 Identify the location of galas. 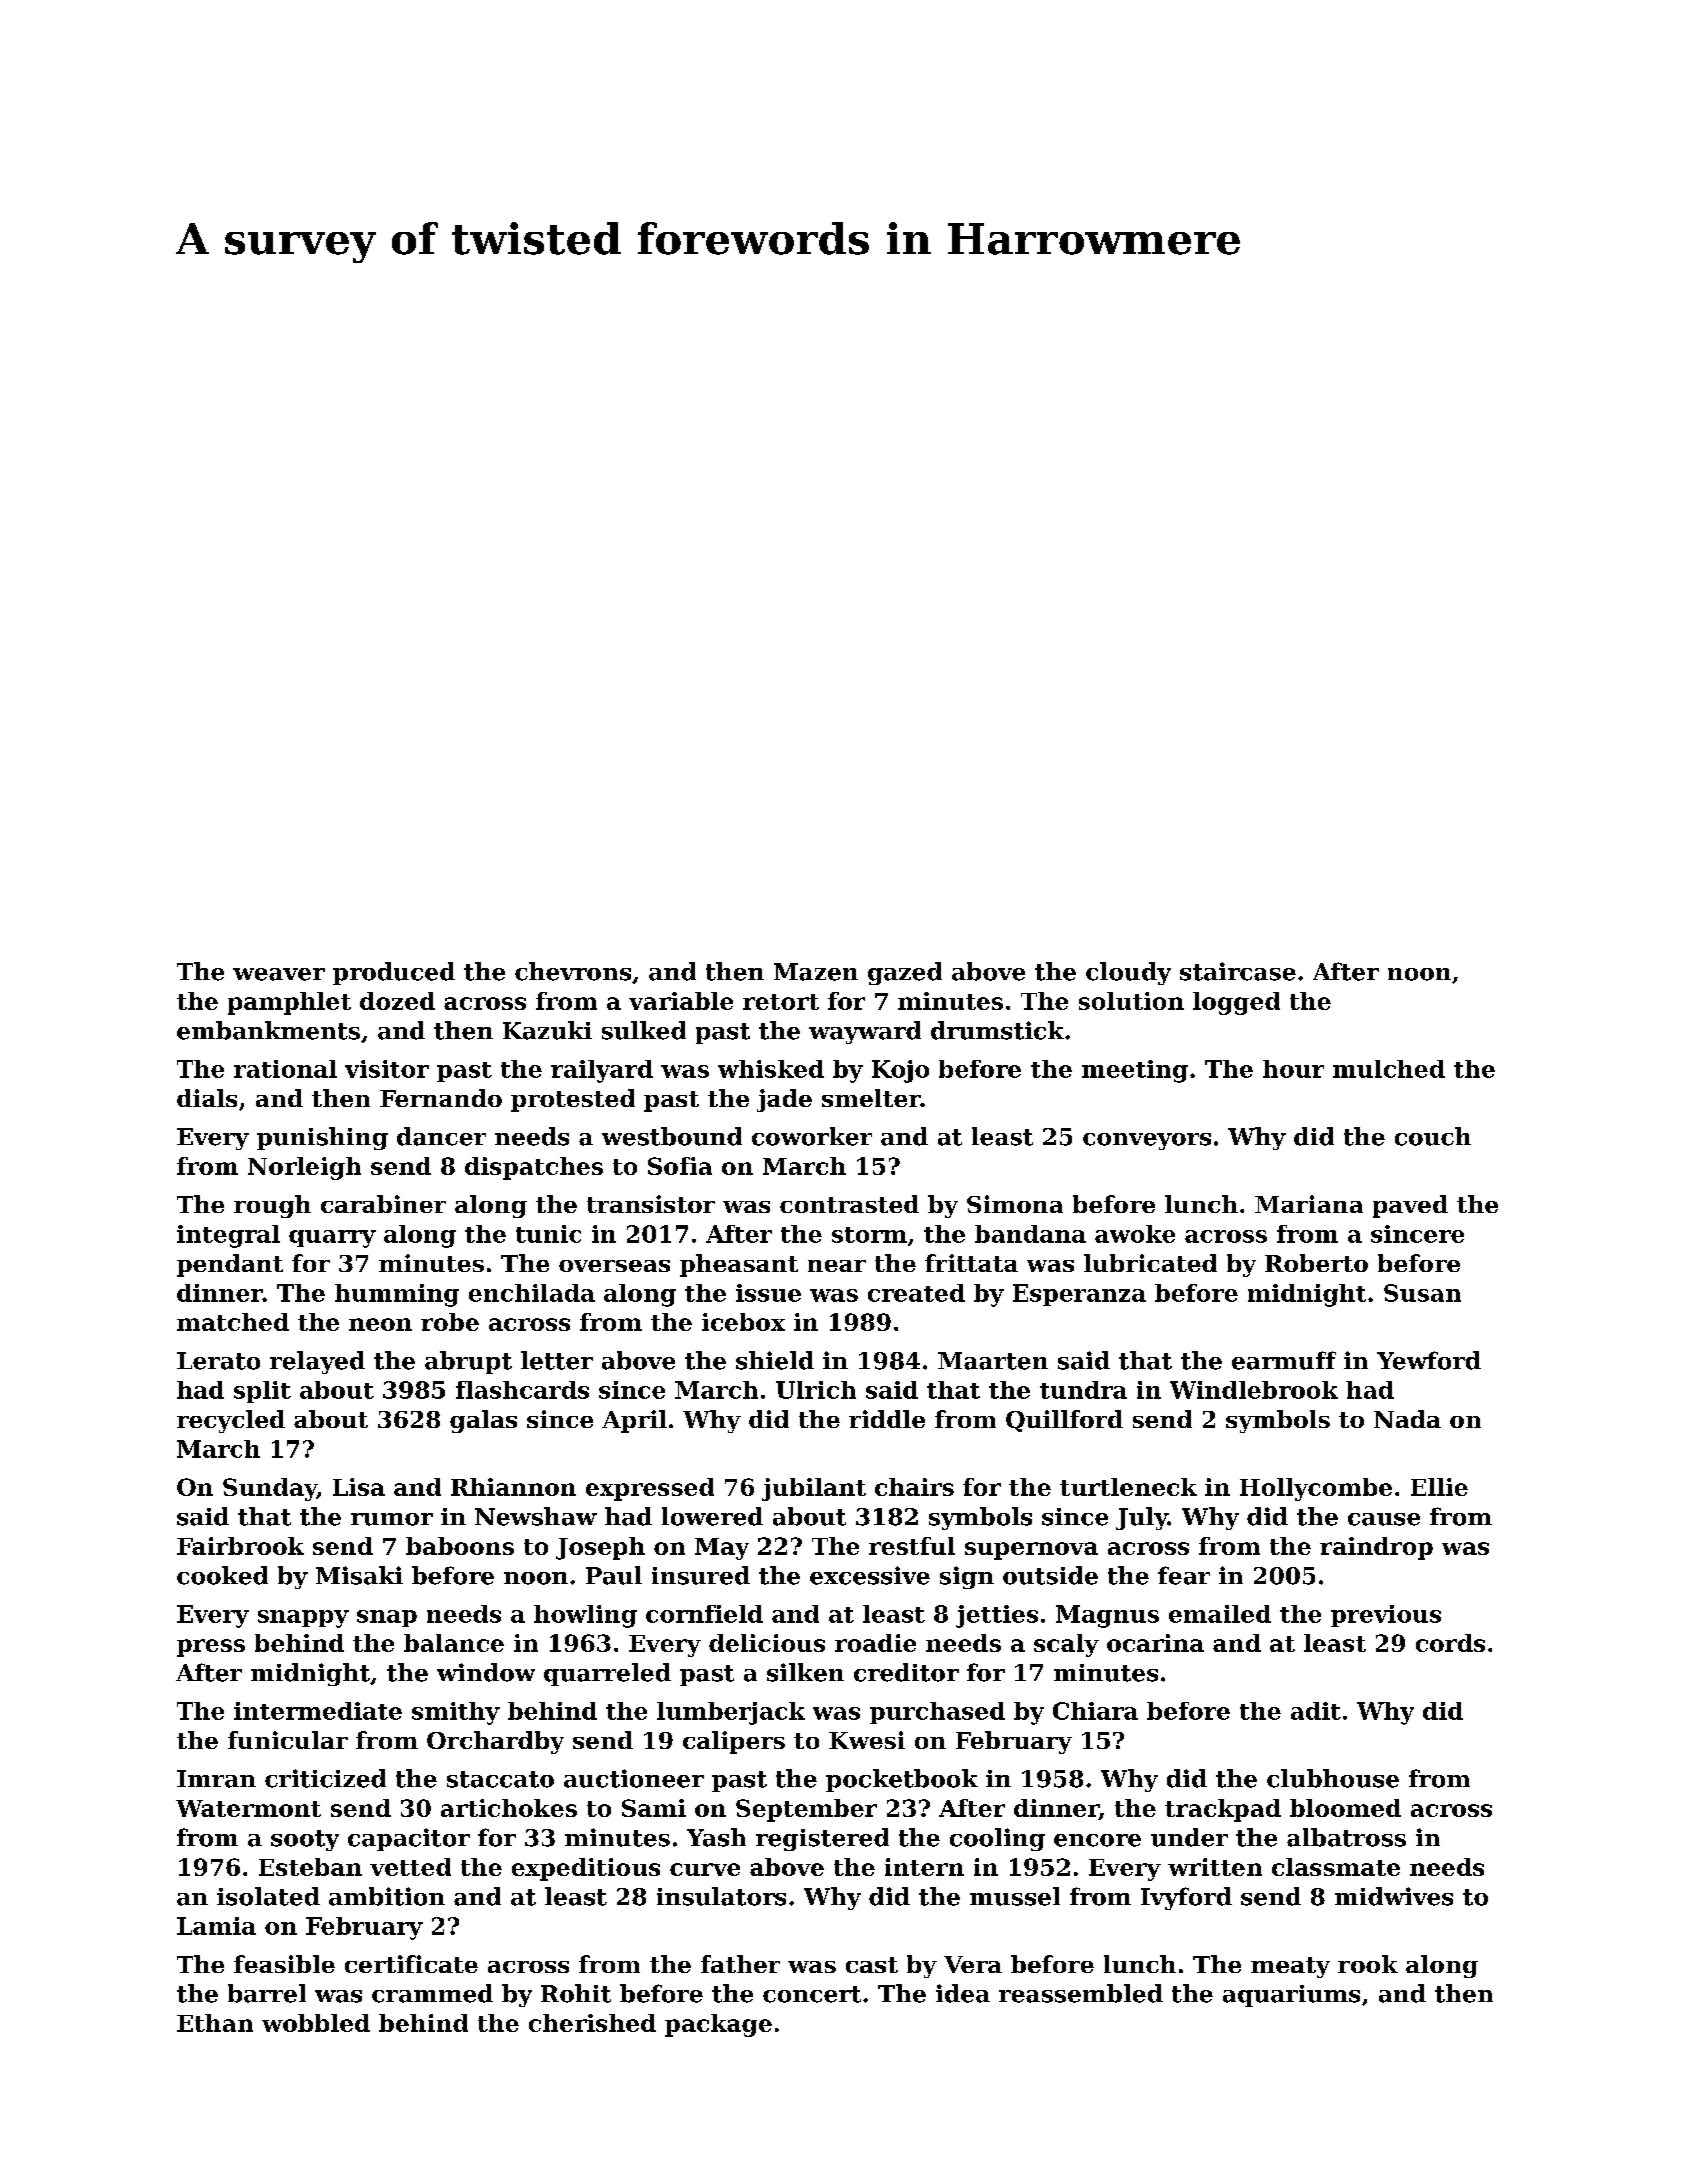
(483, 1421).
